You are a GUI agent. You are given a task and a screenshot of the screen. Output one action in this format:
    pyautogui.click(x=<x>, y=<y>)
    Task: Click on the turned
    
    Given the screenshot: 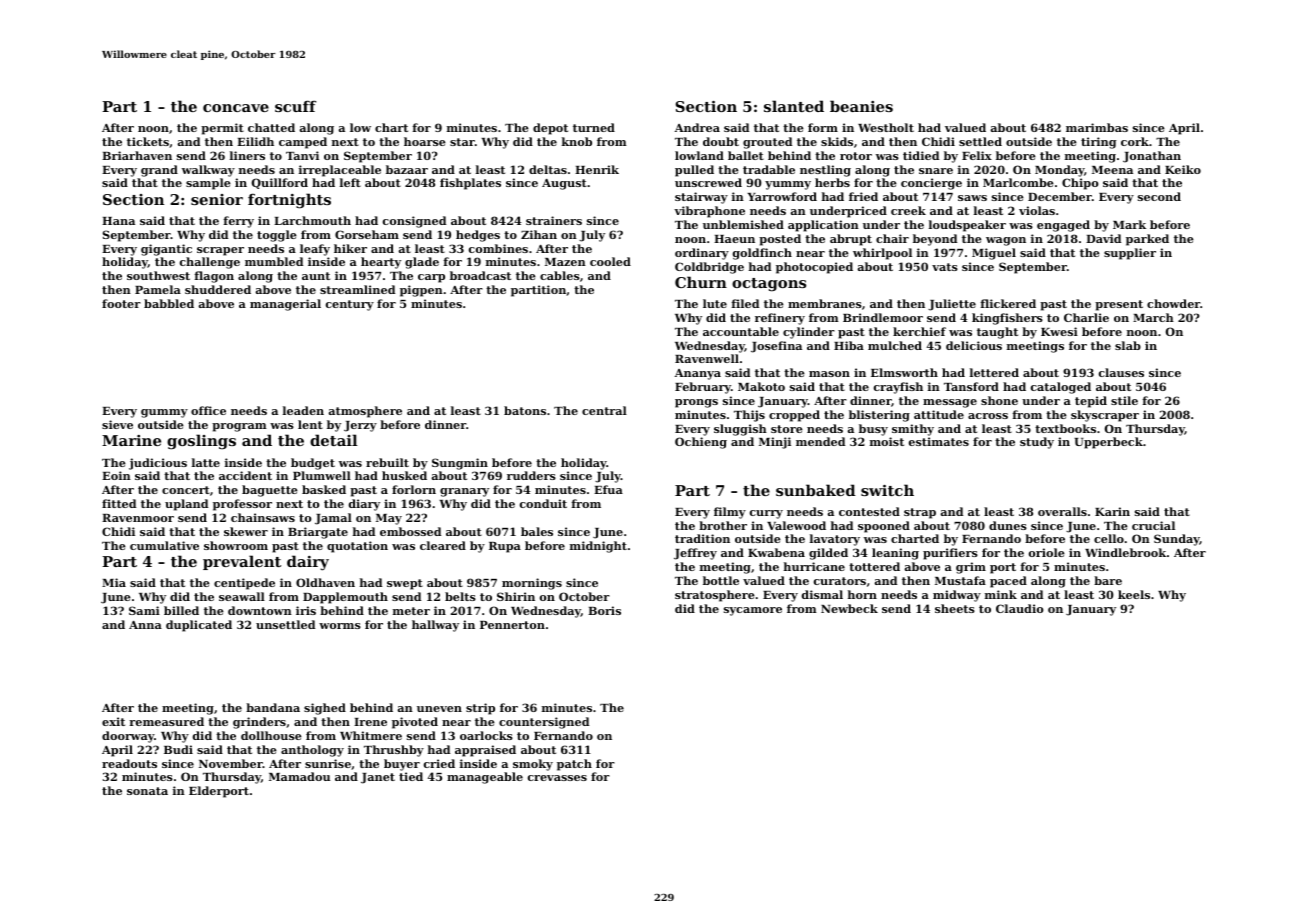 What is the action you would take?
    pyautogui.click(x=594, y=127)
